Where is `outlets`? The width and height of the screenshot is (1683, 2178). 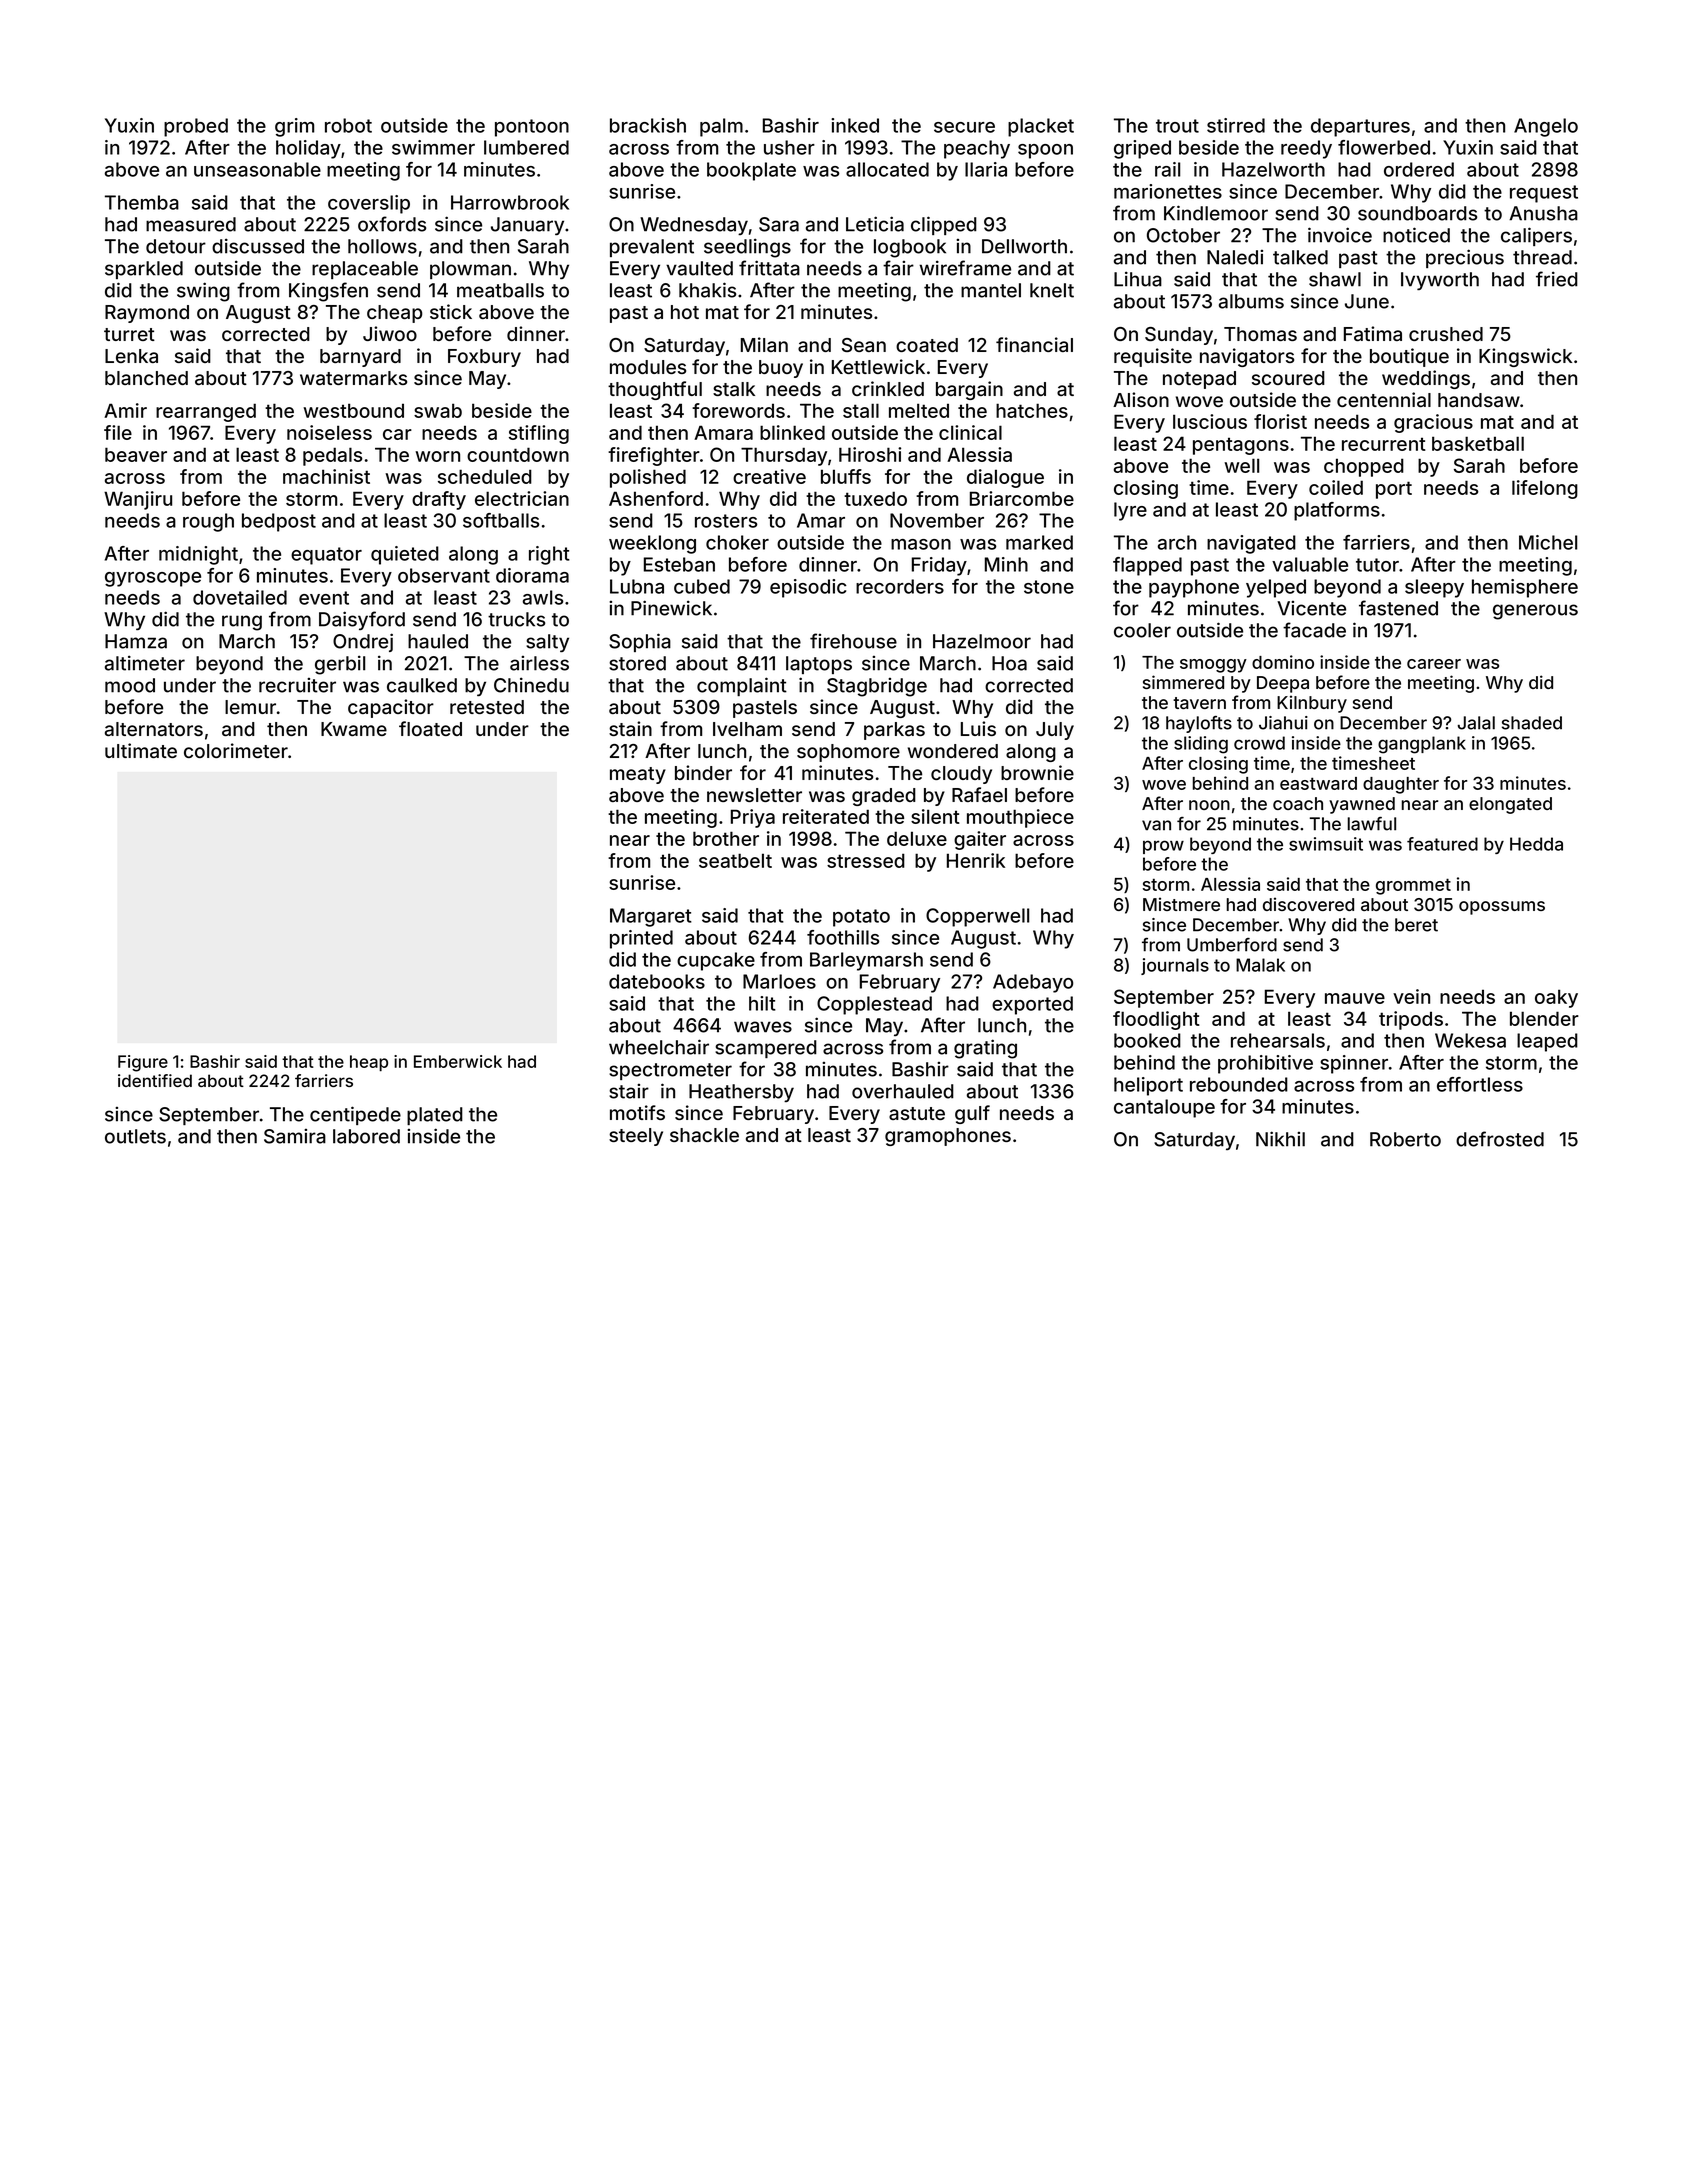
outlets is located at coordinates (135, 1136).
